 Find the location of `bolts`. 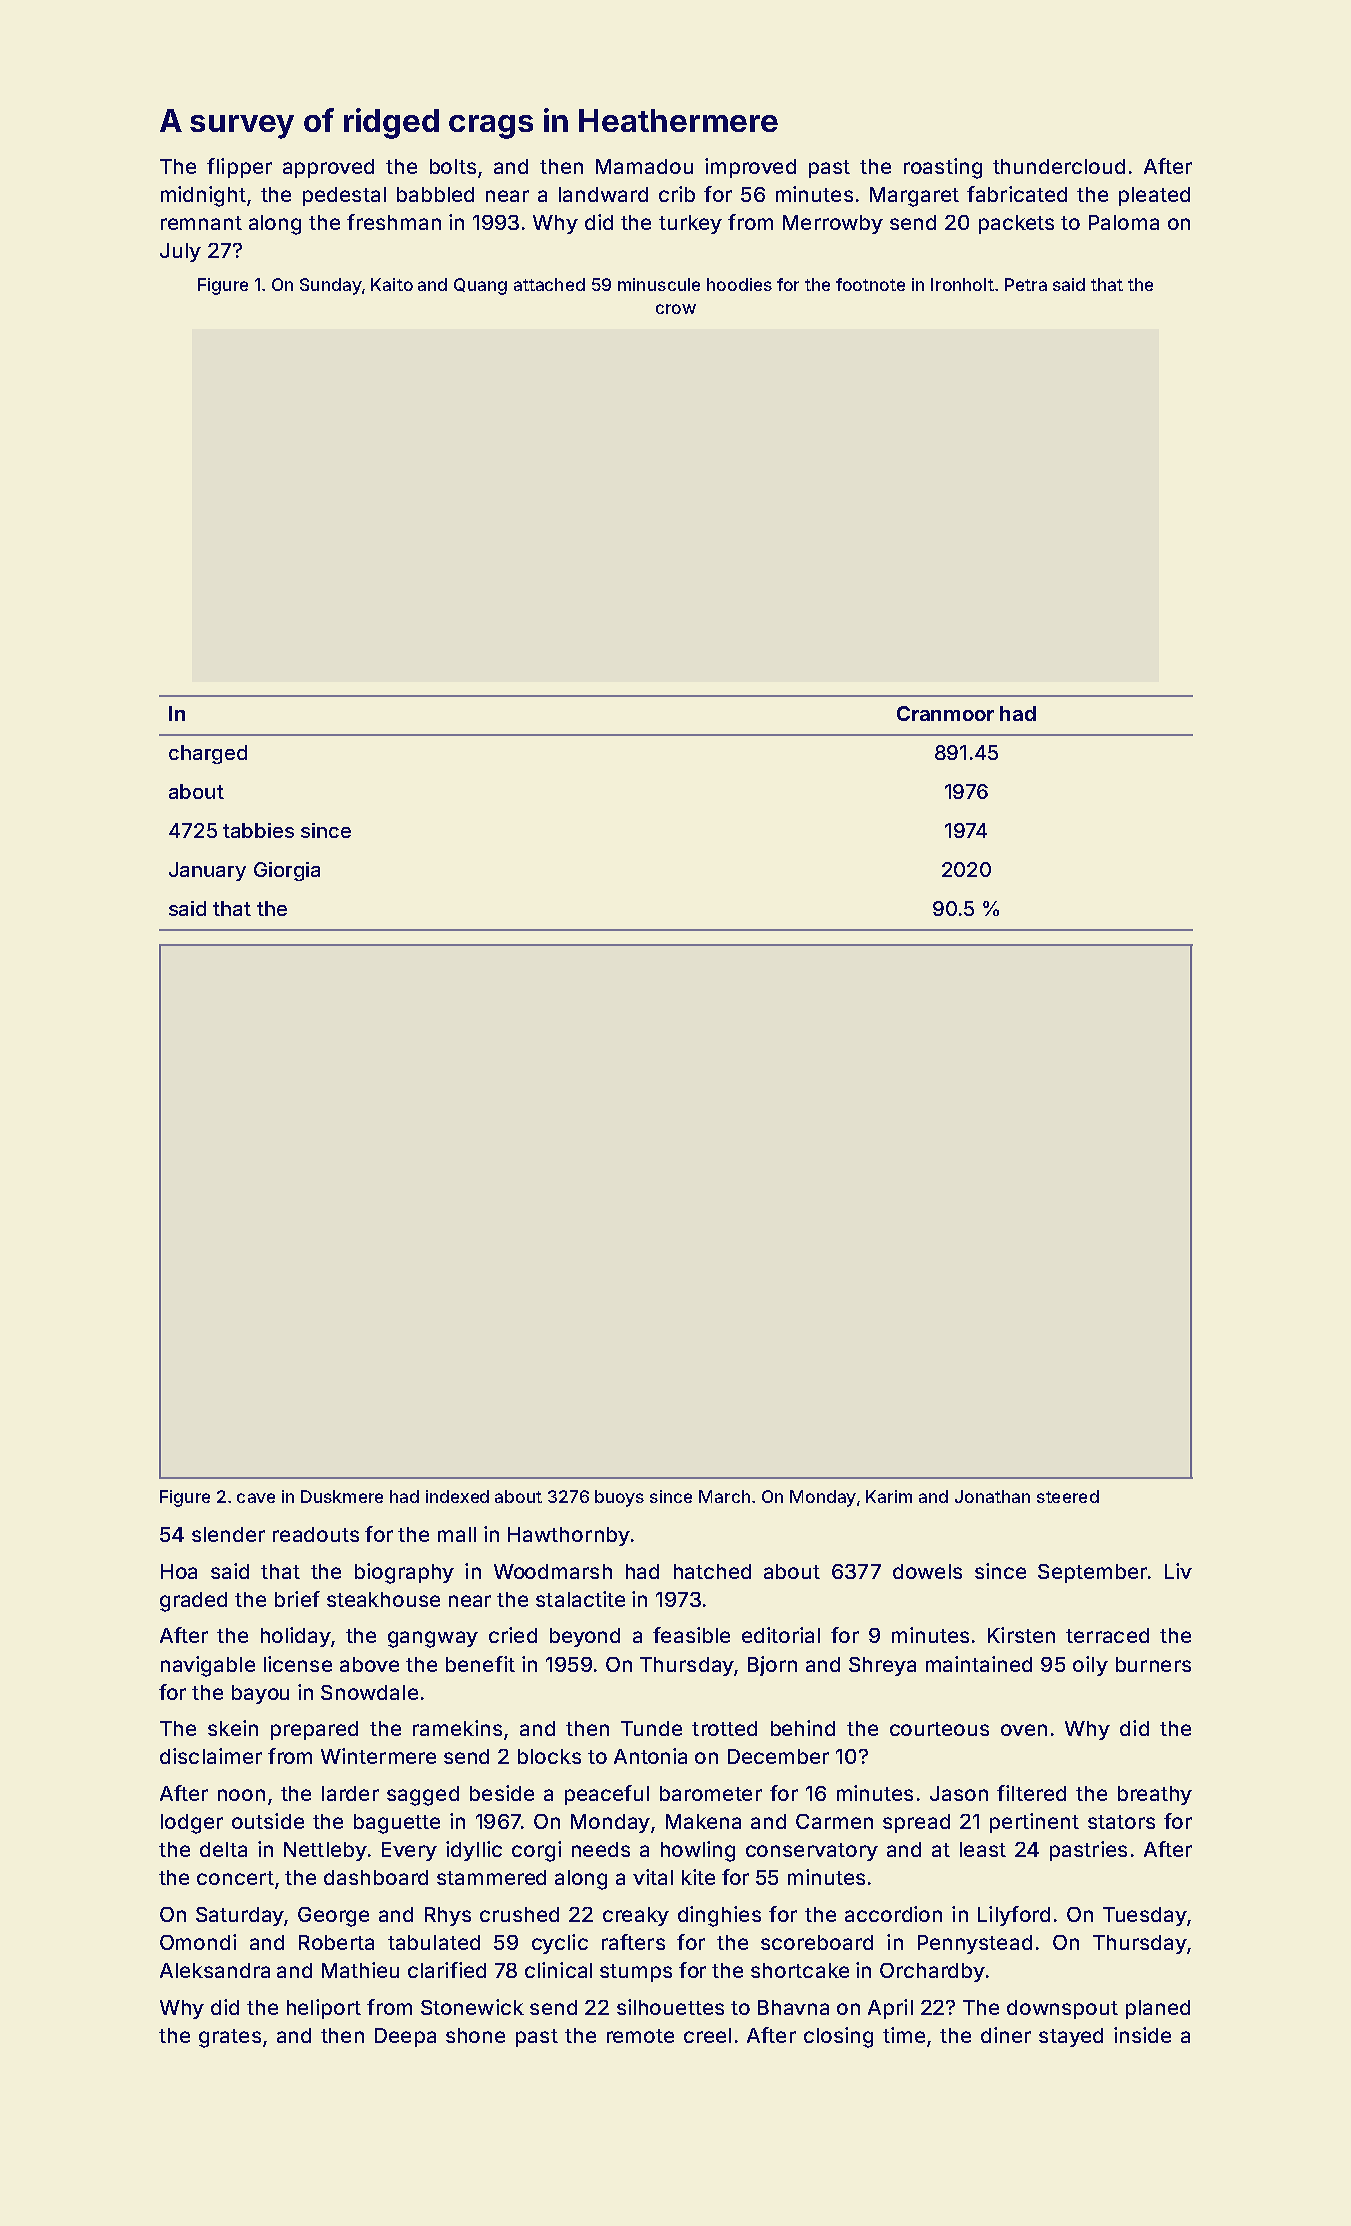

bolts is located at coordinates (453, 166).
